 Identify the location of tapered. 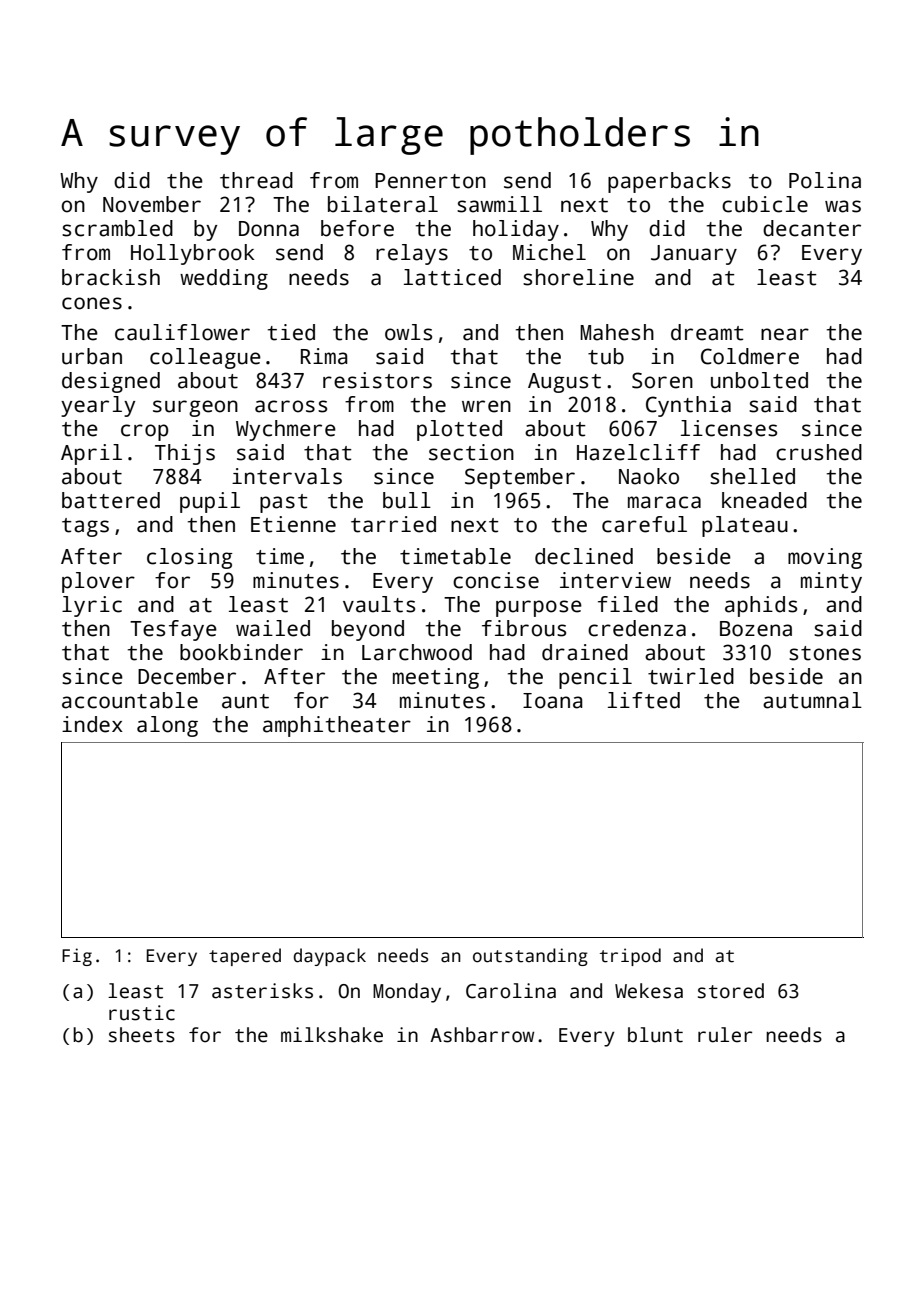
(245, 957).
